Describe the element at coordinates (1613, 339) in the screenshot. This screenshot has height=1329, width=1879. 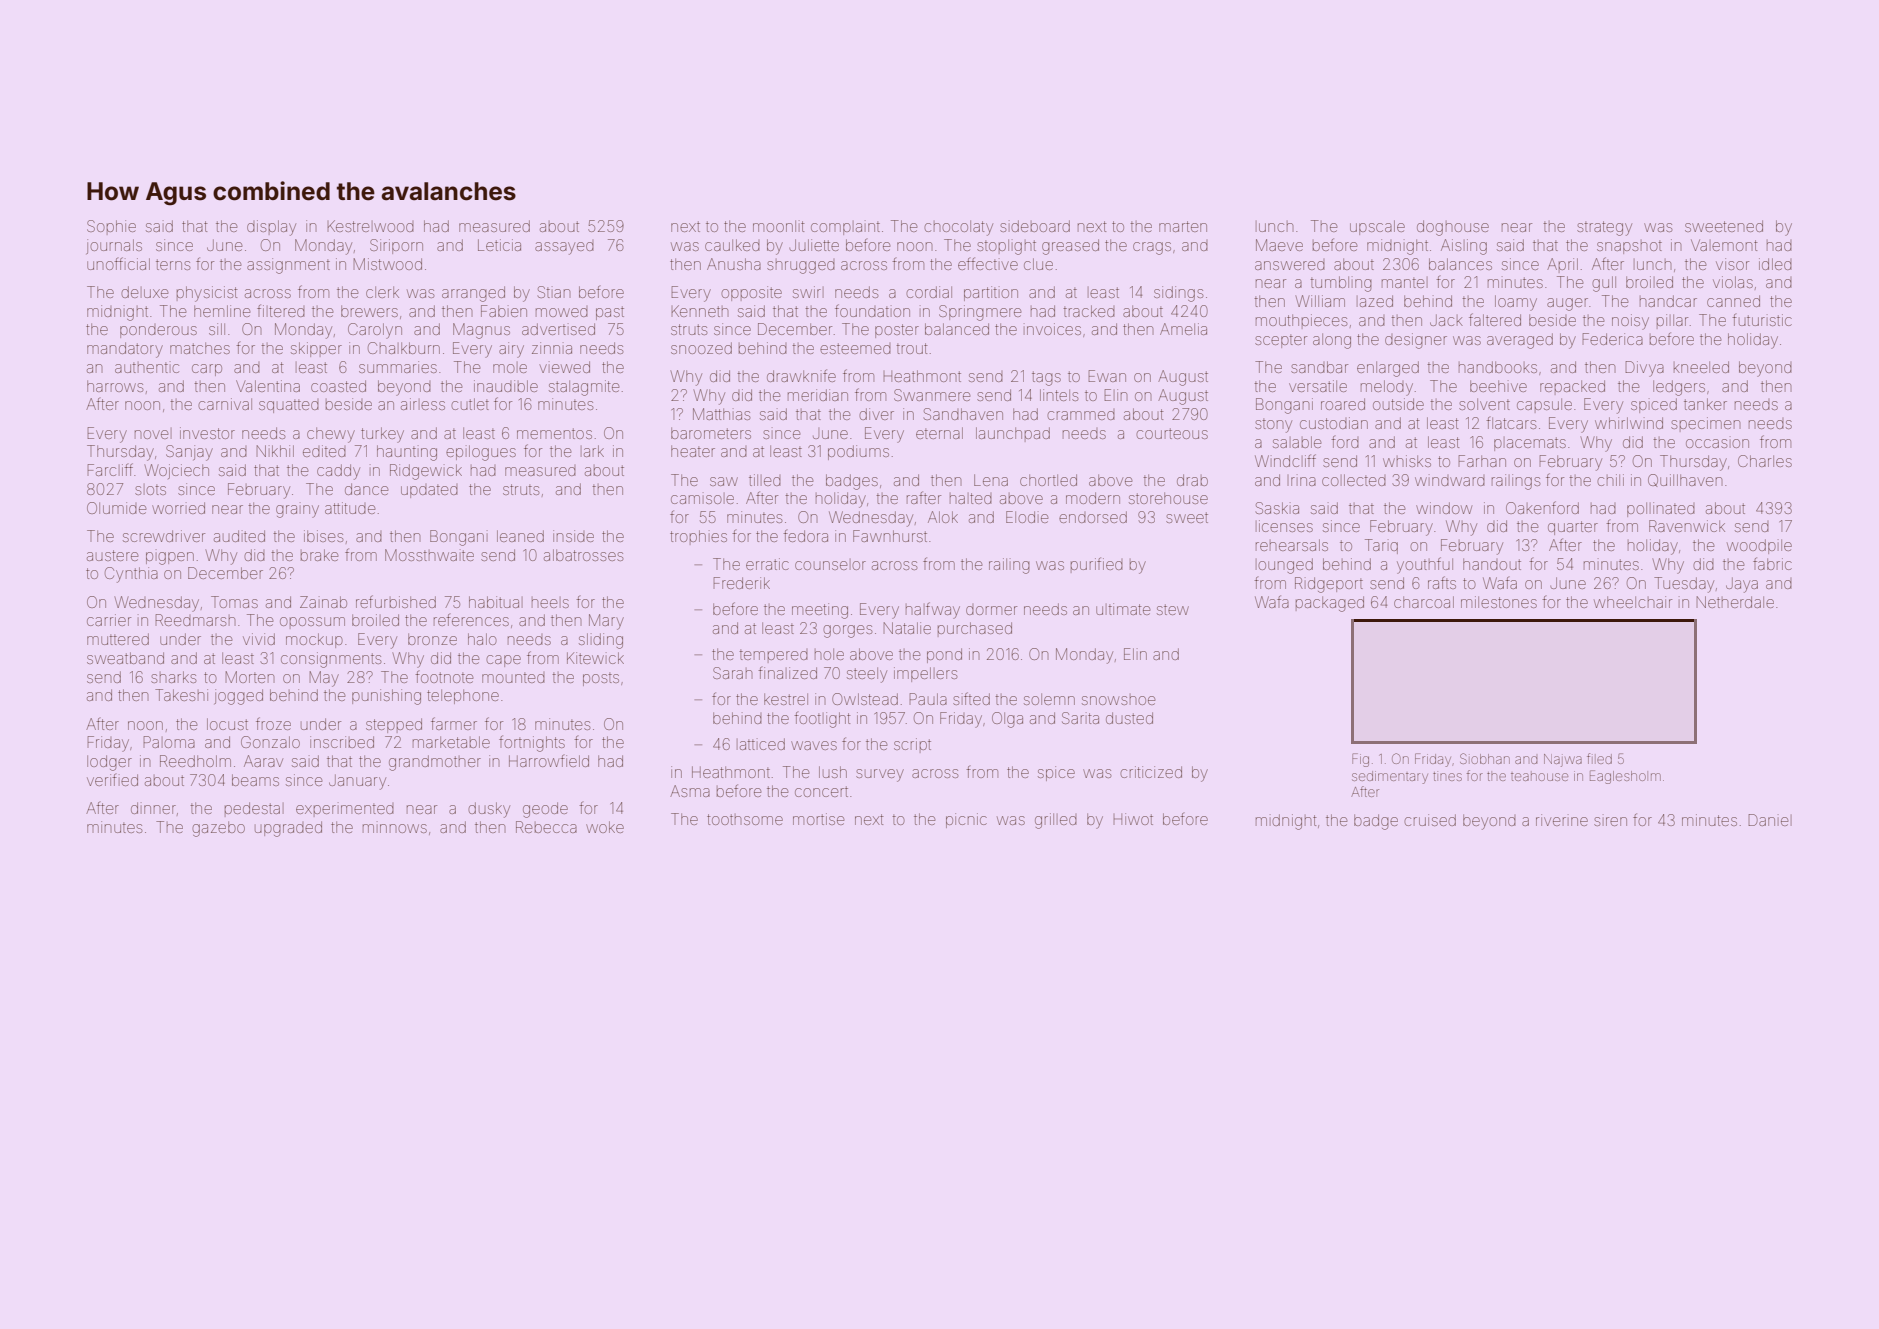
I see `Federica` at that location.
